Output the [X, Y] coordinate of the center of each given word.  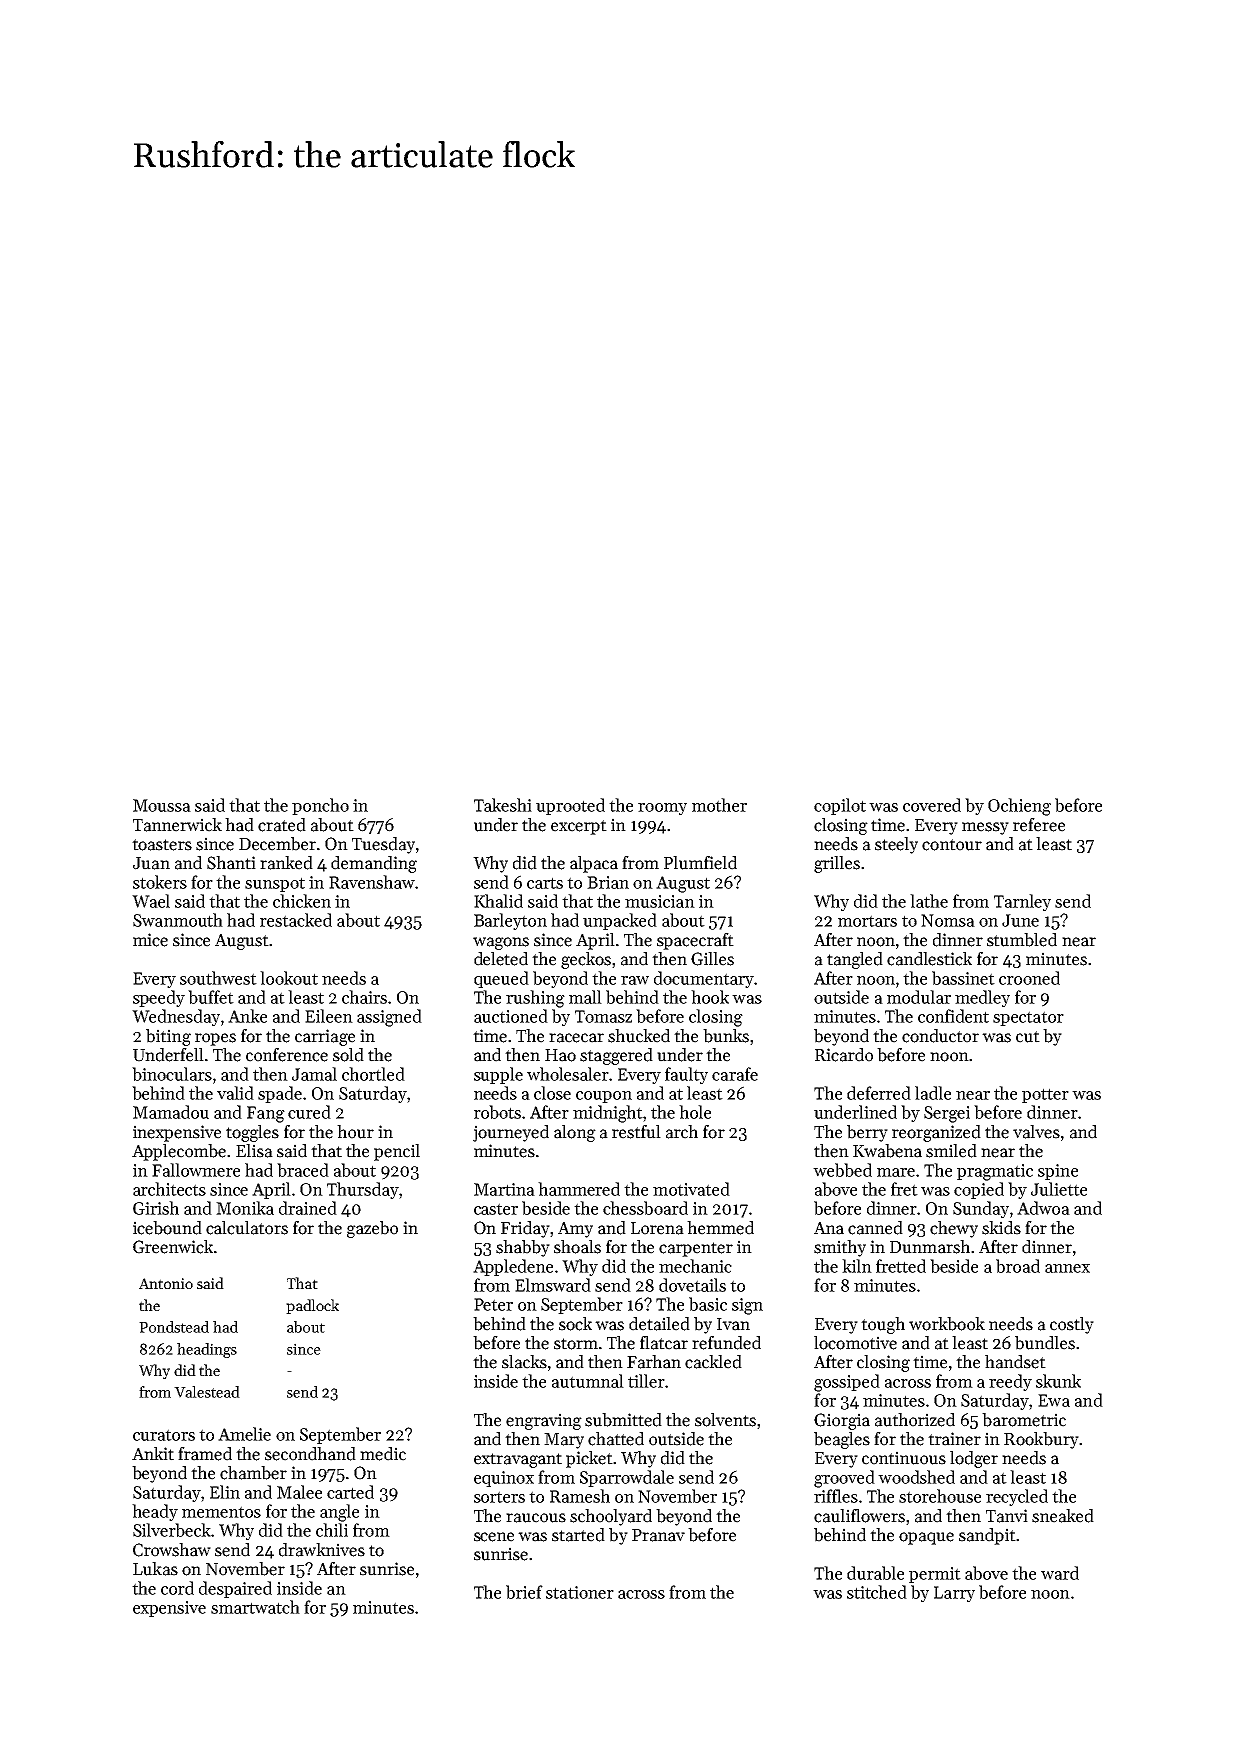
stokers [160, 882]
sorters [499, 1497]
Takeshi [503, 805]
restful [636, 1132]
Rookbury [1041, 1440]
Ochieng [1019, 807]
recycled [1017, 1497]
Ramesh [580, 1496]
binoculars [172, 1074]
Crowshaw [172, 1550]
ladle [933, 1093]
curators [164, 1435]
